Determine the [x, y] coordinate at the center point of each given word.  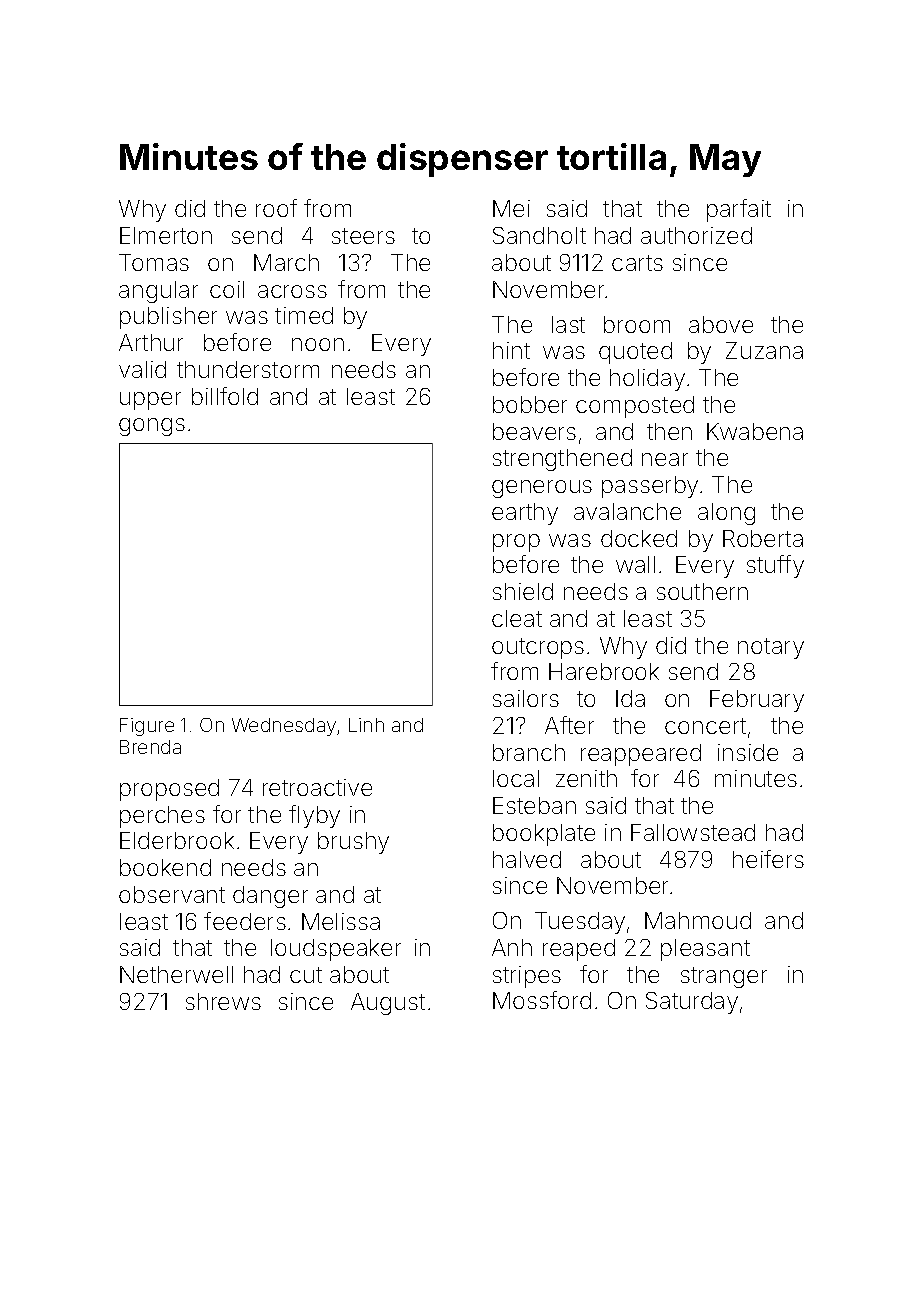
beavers [534, 431]
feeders [245, 921]
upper [150, 401]
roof [276, 208]
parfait [739, 210]
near [665, 459]
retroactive [317, 787]
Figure [147, 727]
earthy [525, 514]
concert [705, 726]
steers [363, 236]
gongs [152, 427]
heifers [768, 859]
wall [635, 564]
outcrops [538, 648]
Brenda [150, 747]
